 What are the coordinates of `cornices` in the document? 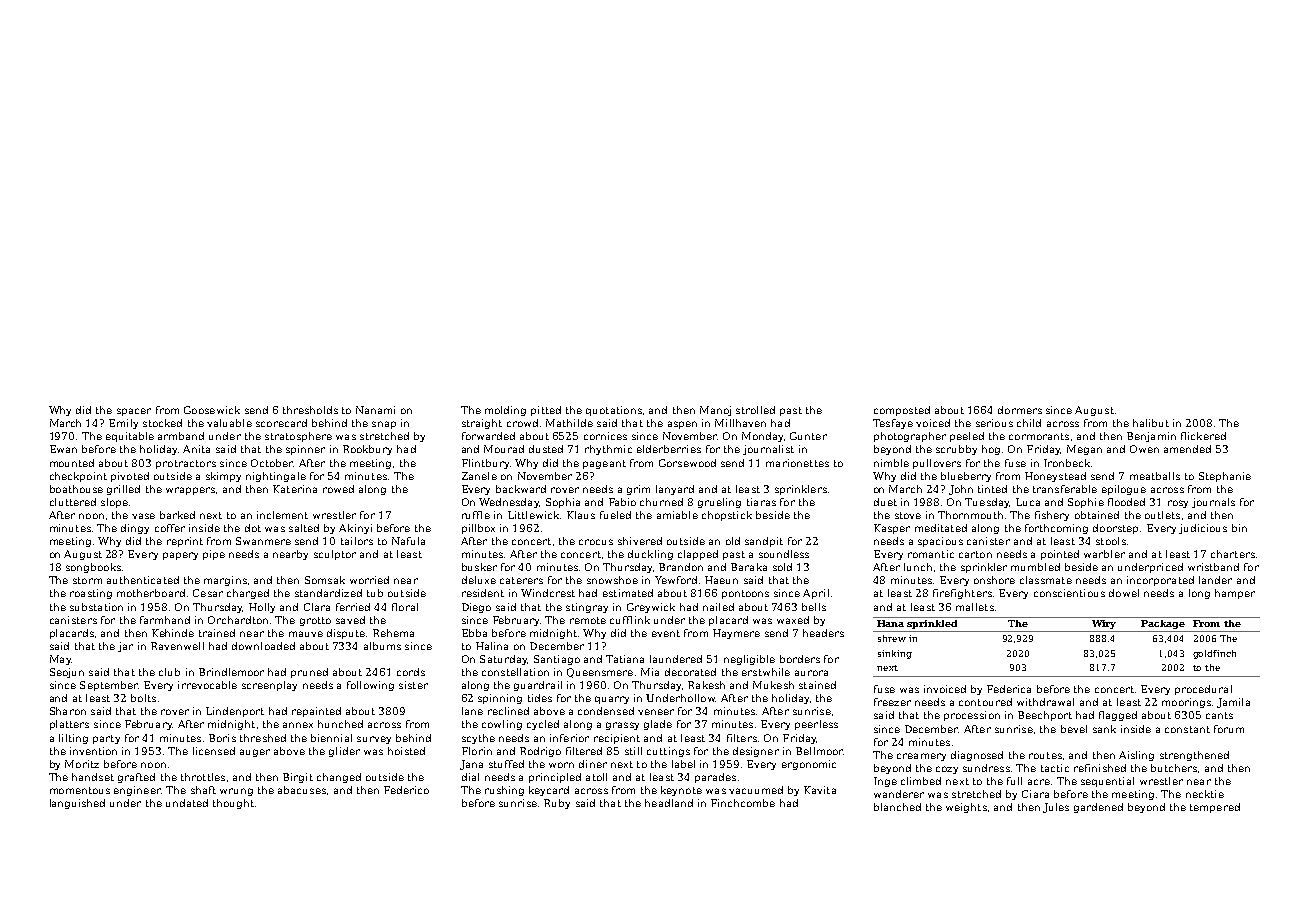 It's located at (605, 436).
